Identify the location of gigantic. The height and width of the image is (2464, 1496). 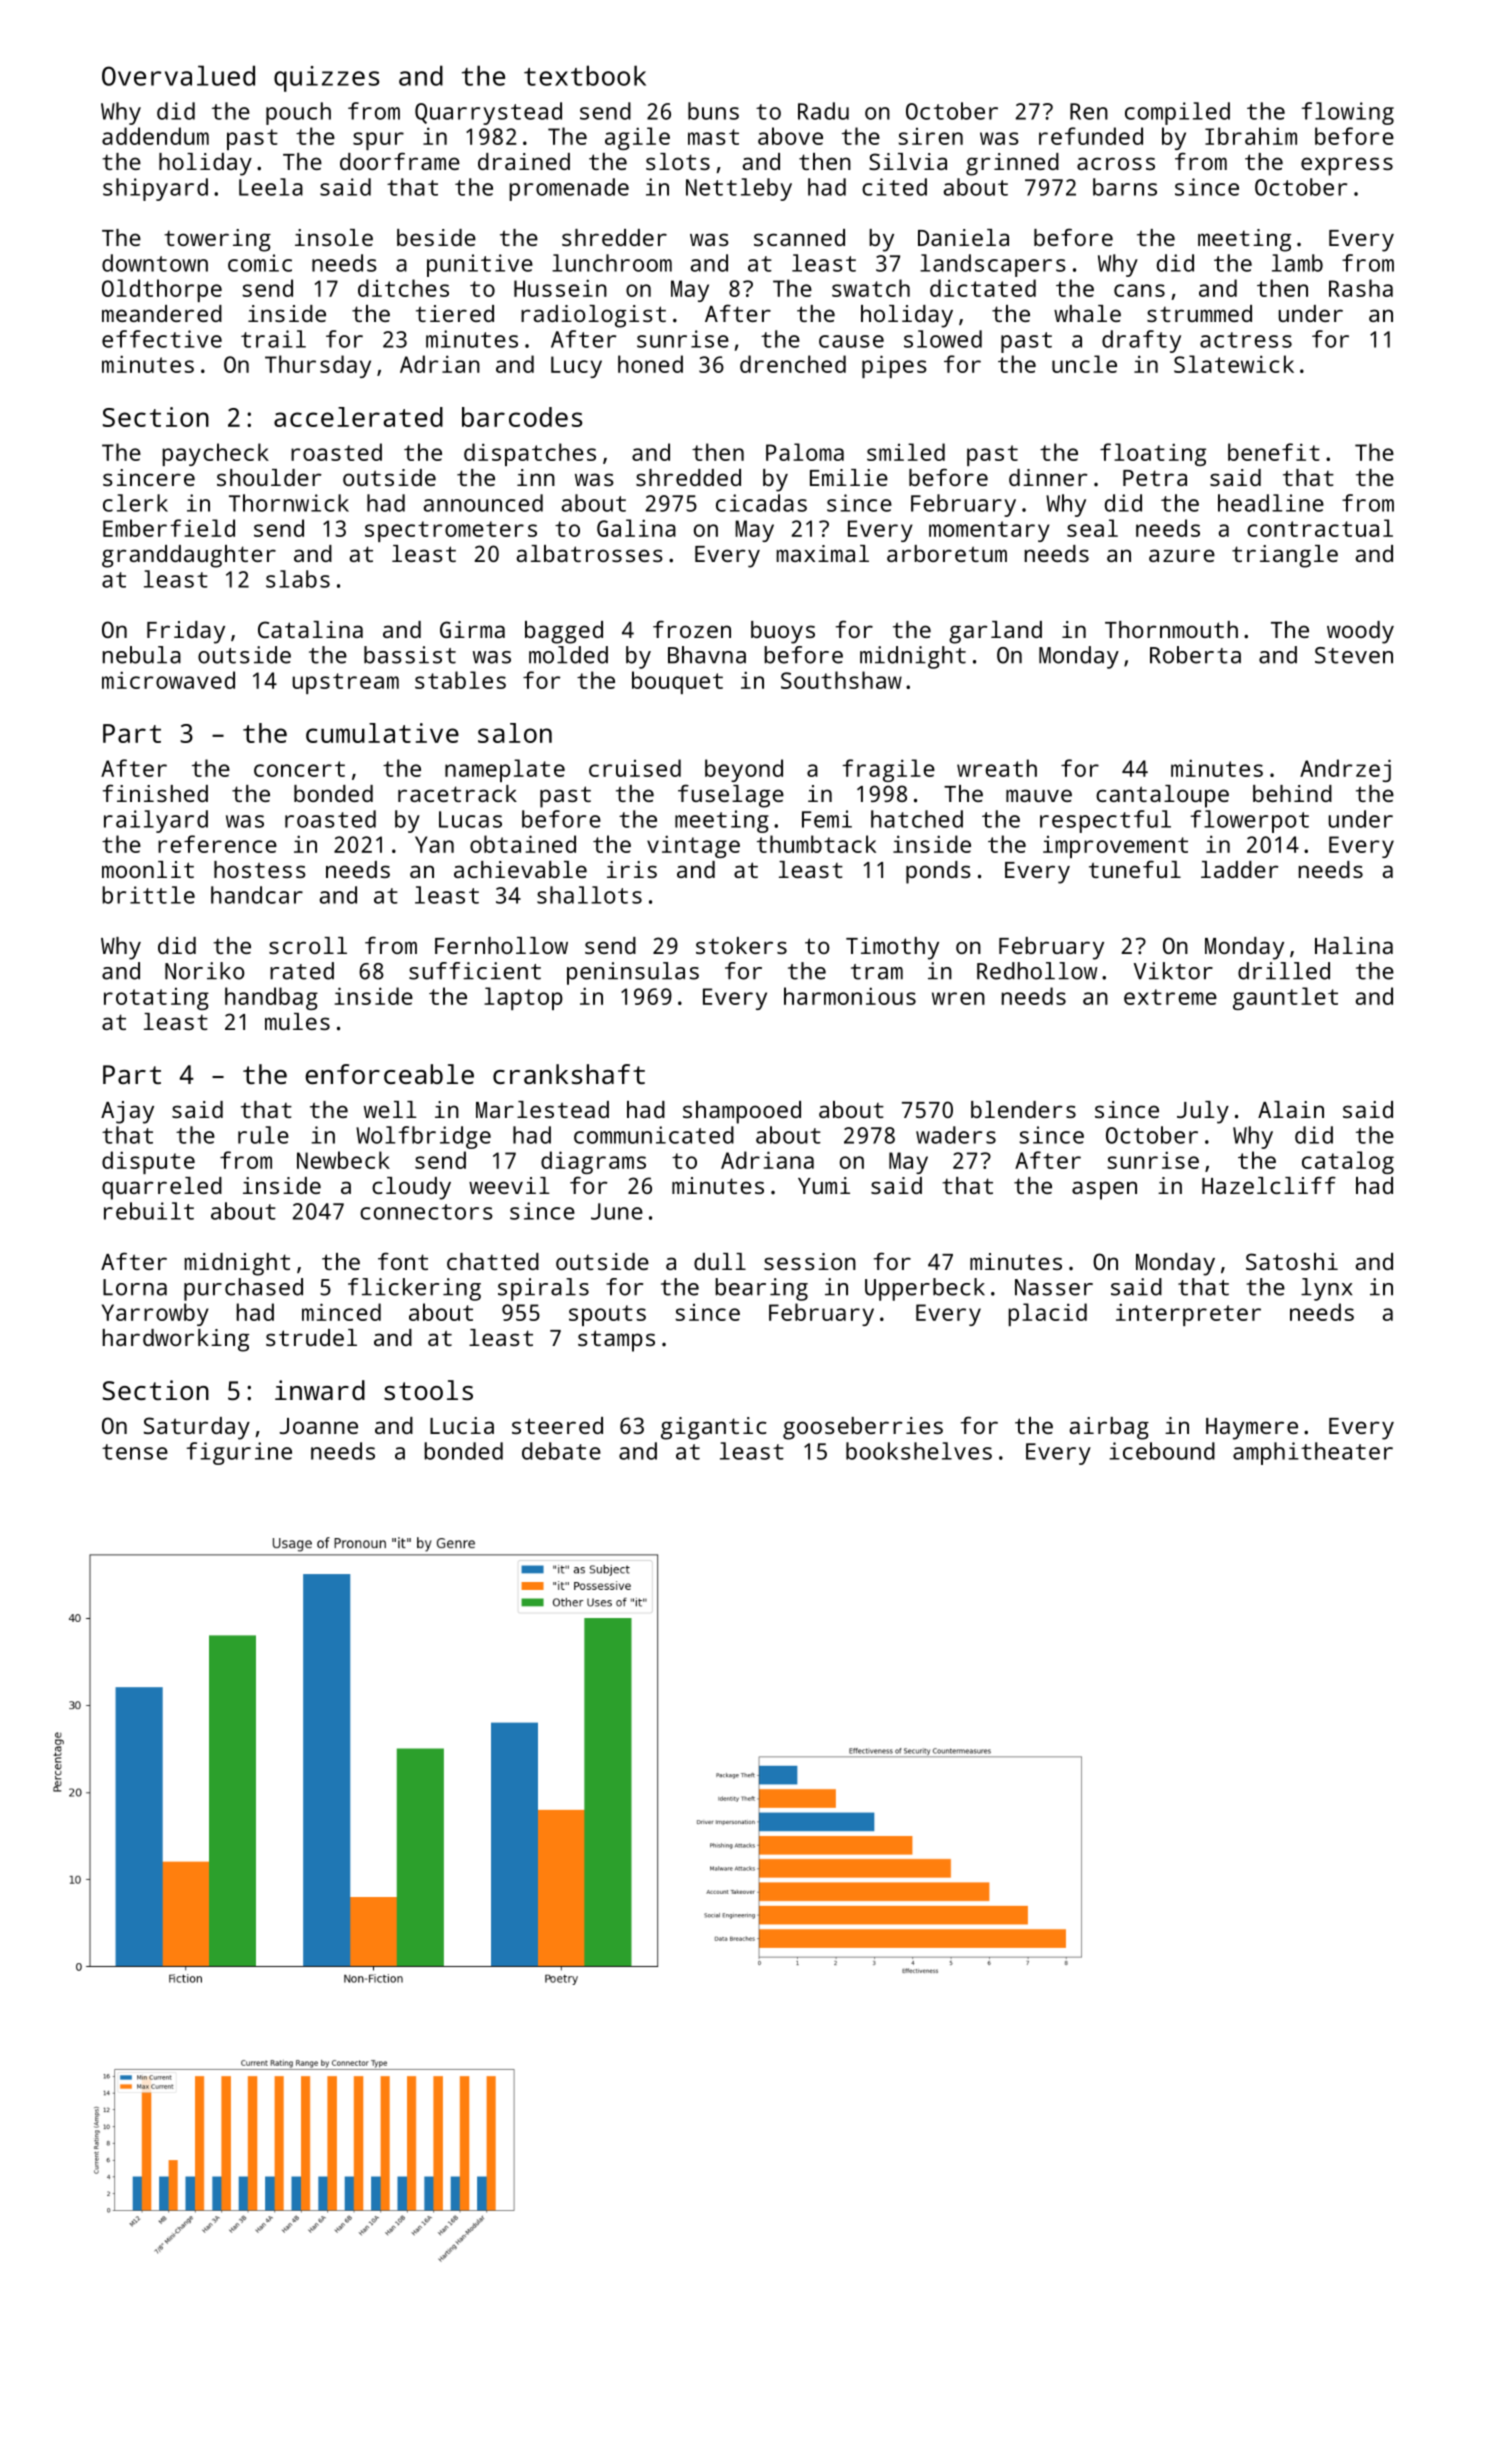
(714, 1428).
